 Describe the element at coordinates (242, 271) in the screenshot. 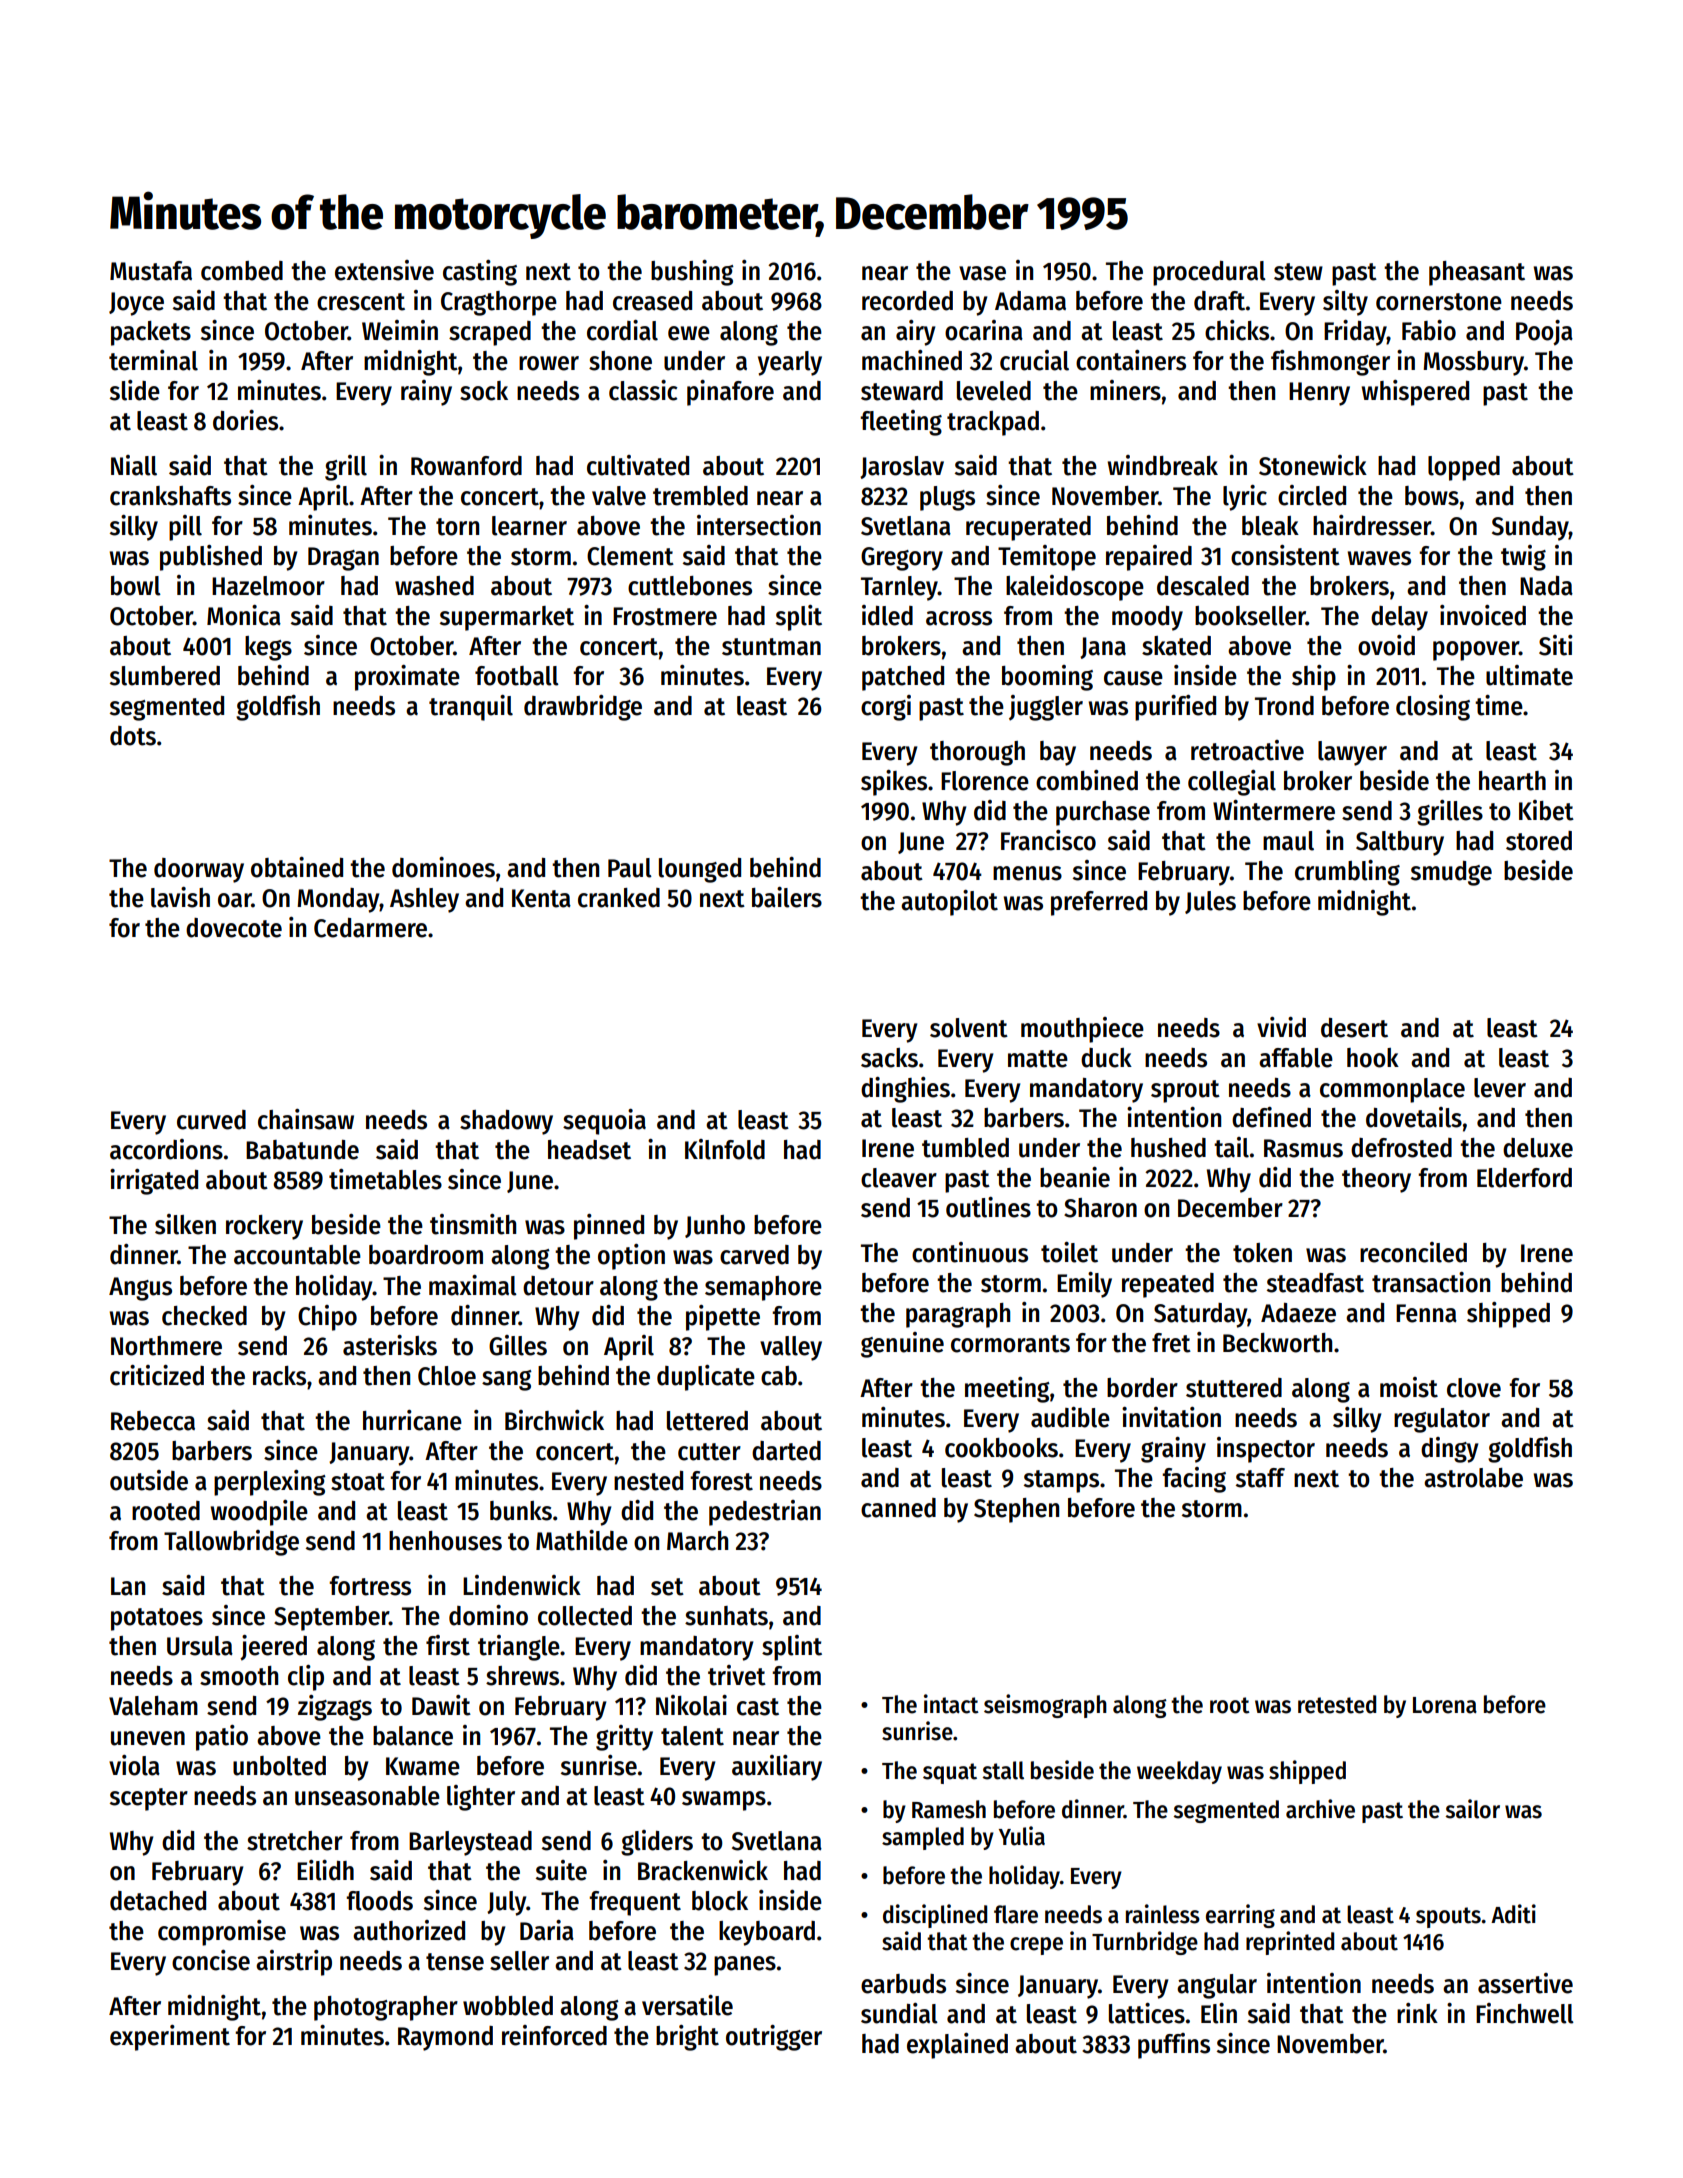

I see `combed` at that location.
